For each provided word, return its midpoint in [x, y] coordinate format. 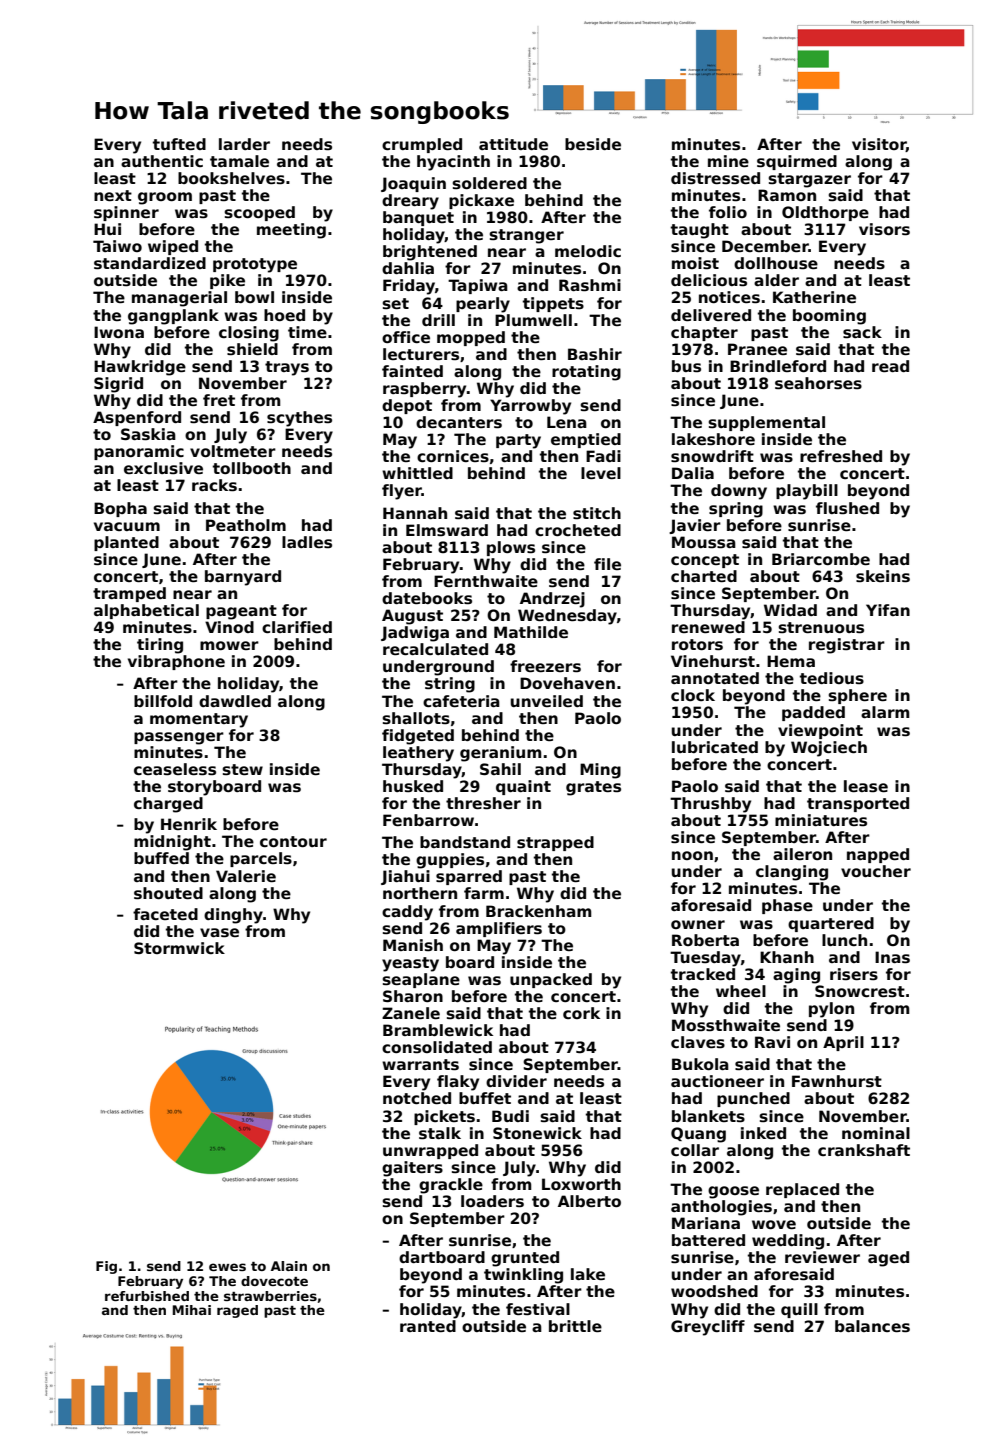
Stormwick [179, 948]
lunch [844, 940]
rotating [586, 373]
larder [244, 144]
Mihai [192, 1310]
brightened [430, 253]
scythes [299, 419]
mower [229, 645]
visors [884, 229]
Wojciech [829, 749]
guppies [450, 861]
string [450, 685]
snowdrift [712, 456]
